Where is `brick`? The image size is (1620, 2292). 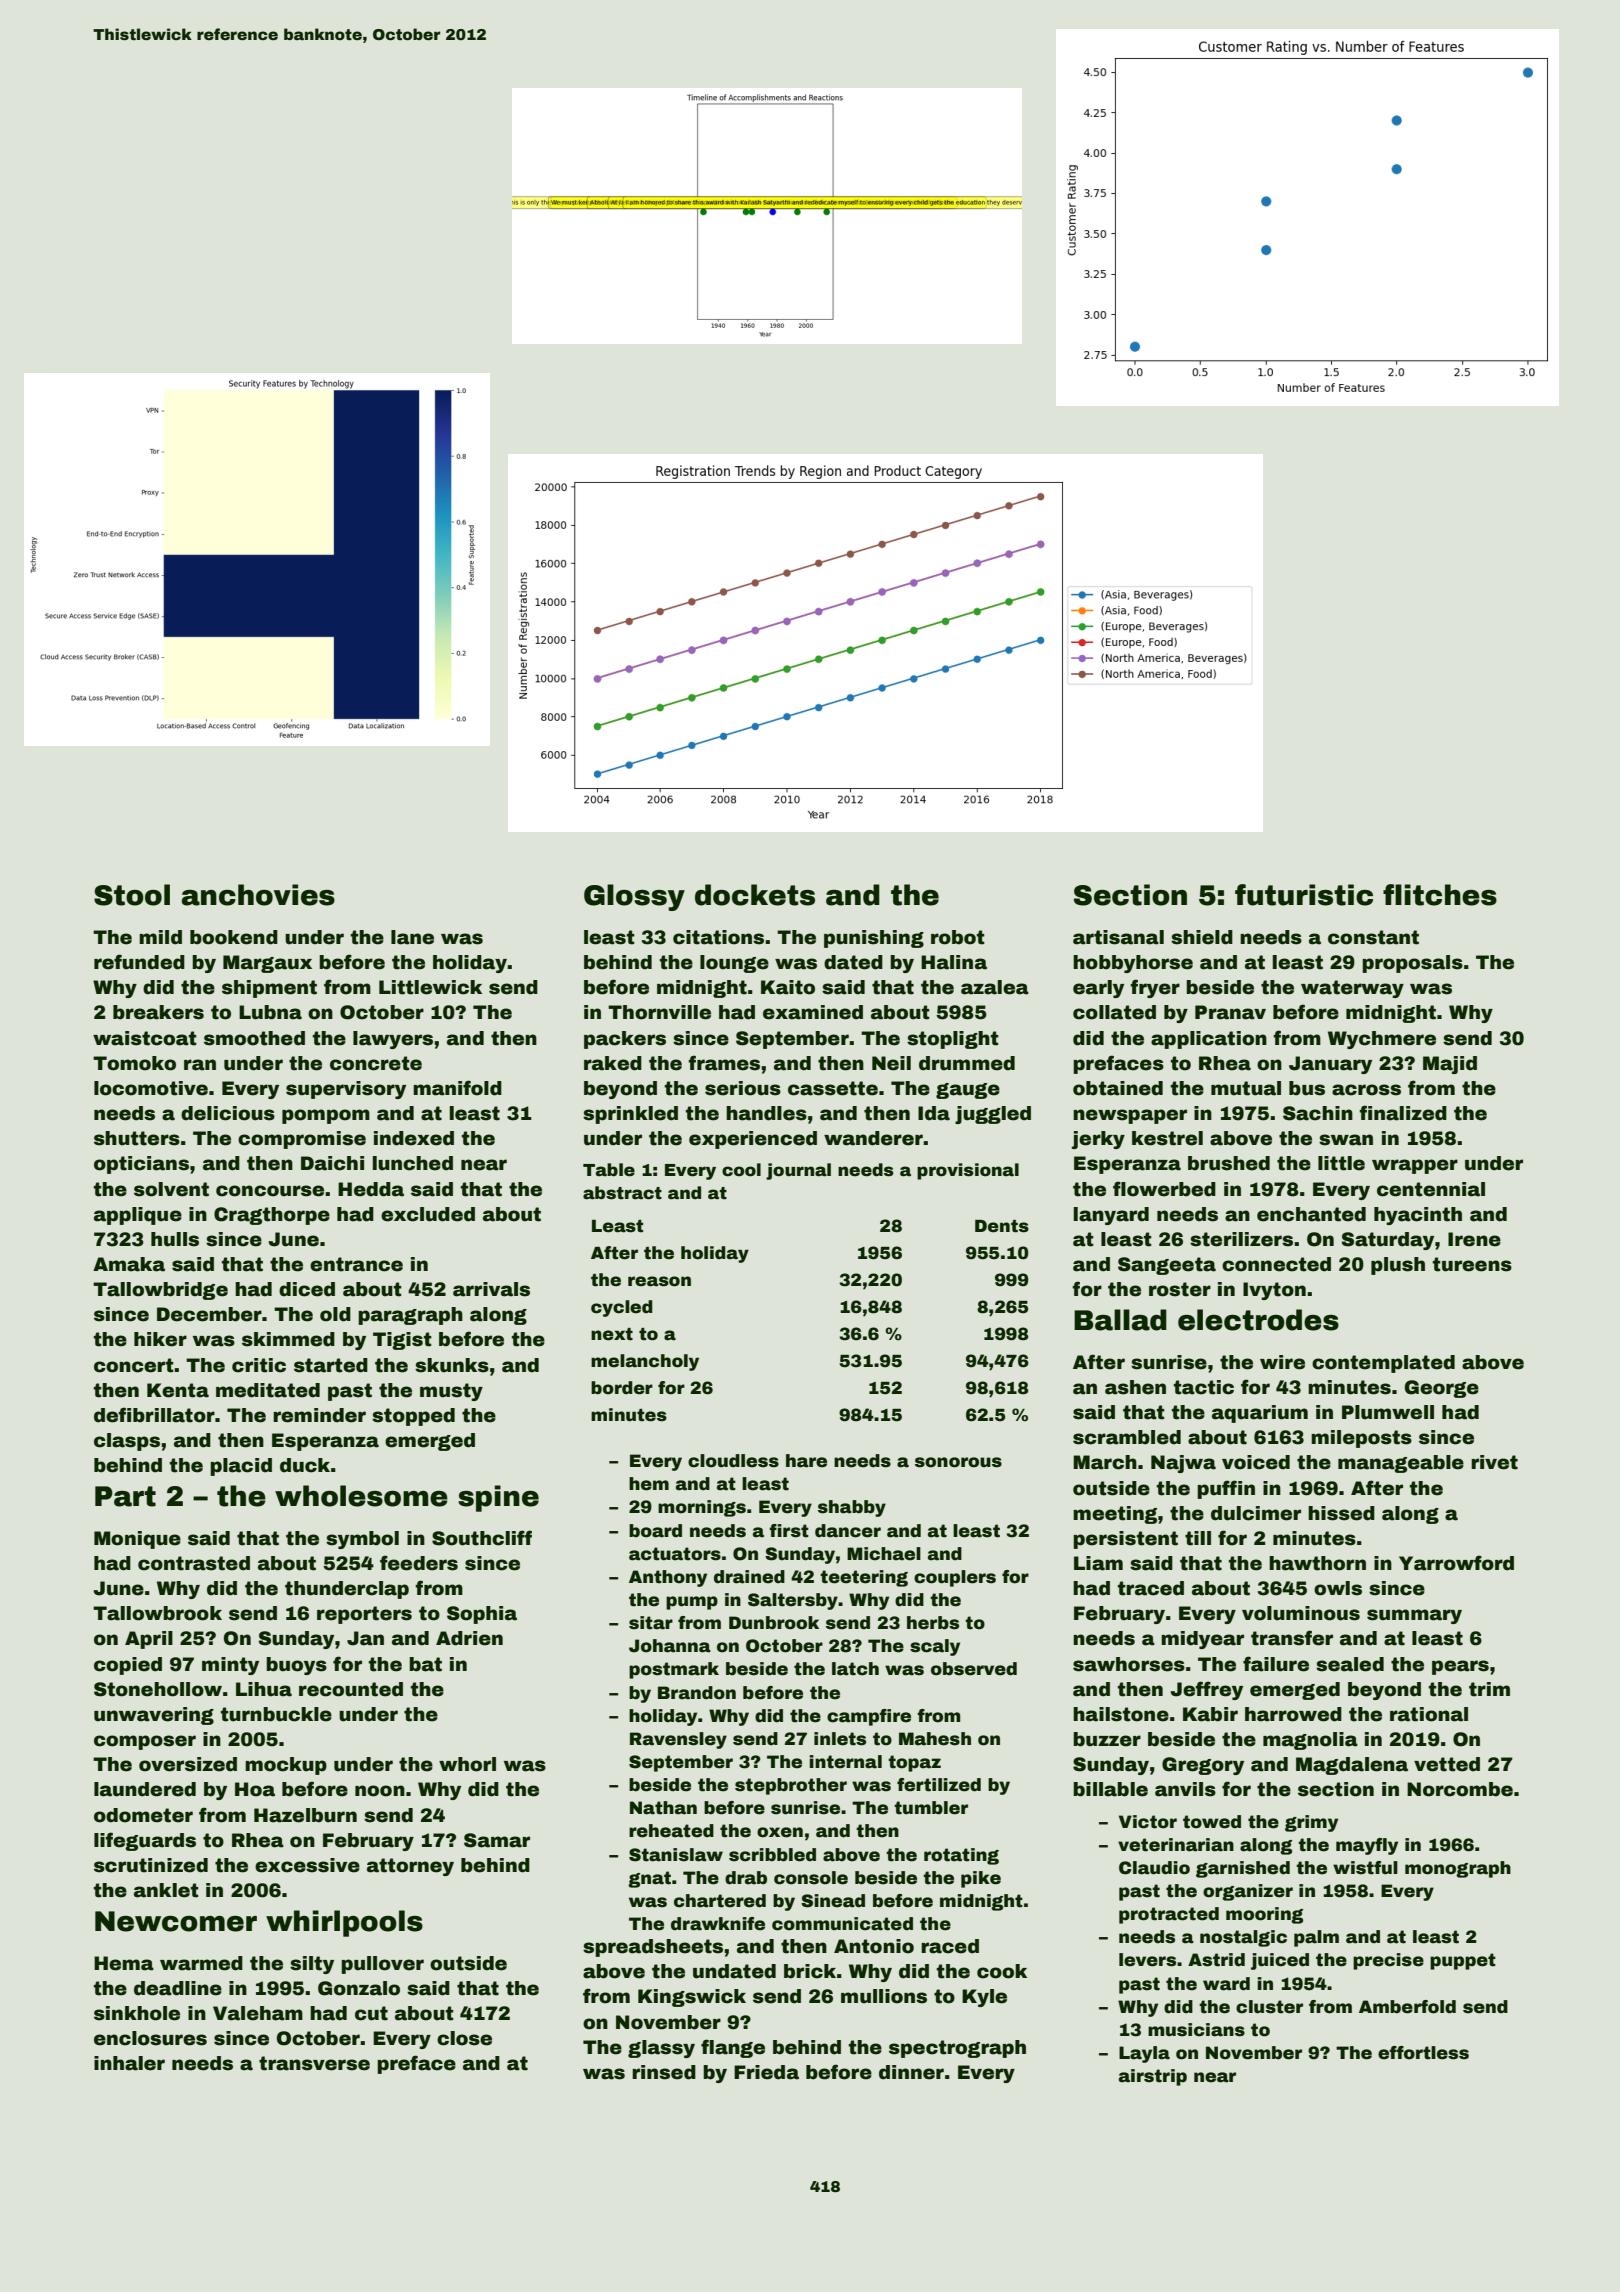 brick is located at coordinates (810, 1971).
